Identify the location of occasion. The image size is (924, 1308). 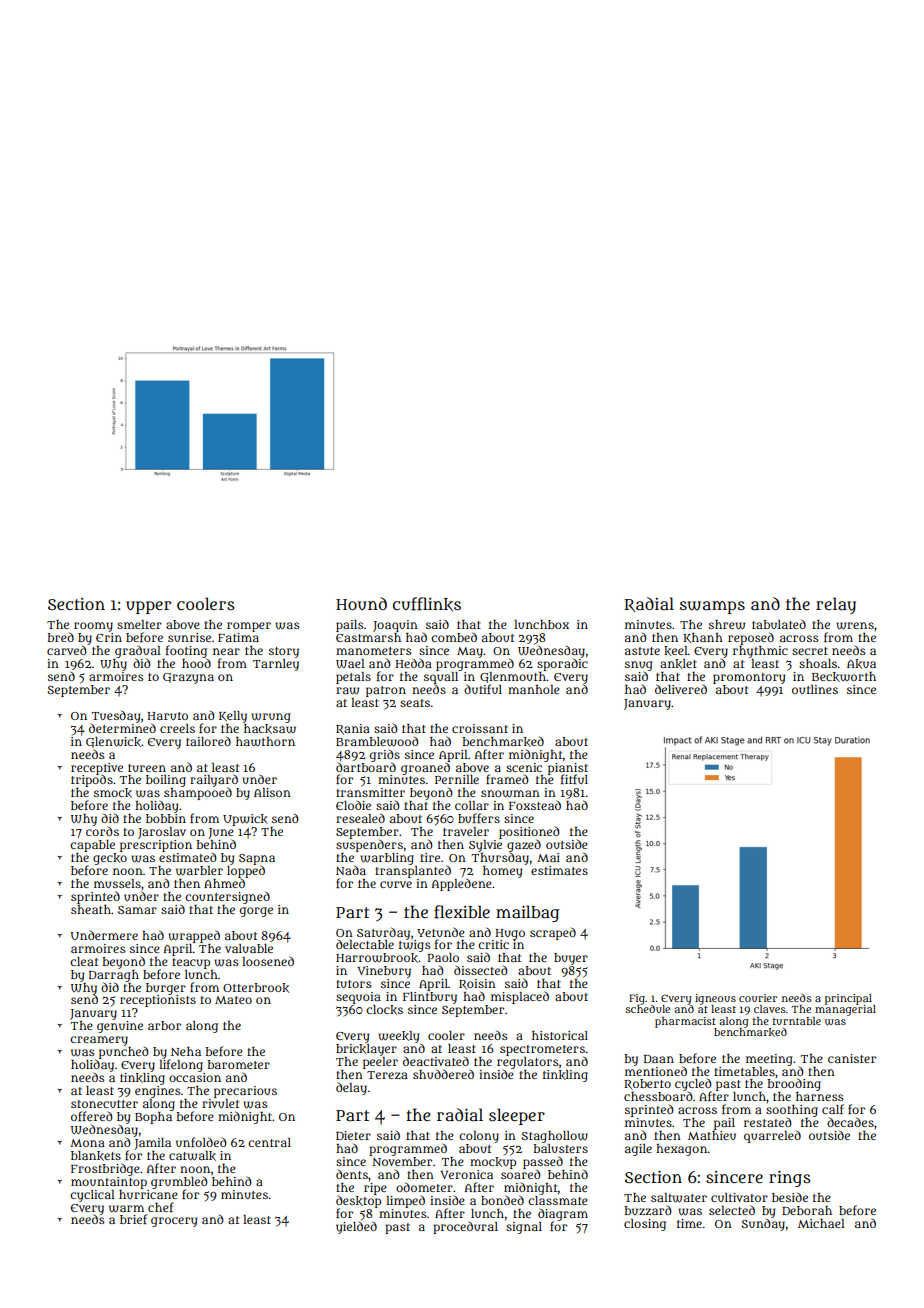
(195, 1077).
